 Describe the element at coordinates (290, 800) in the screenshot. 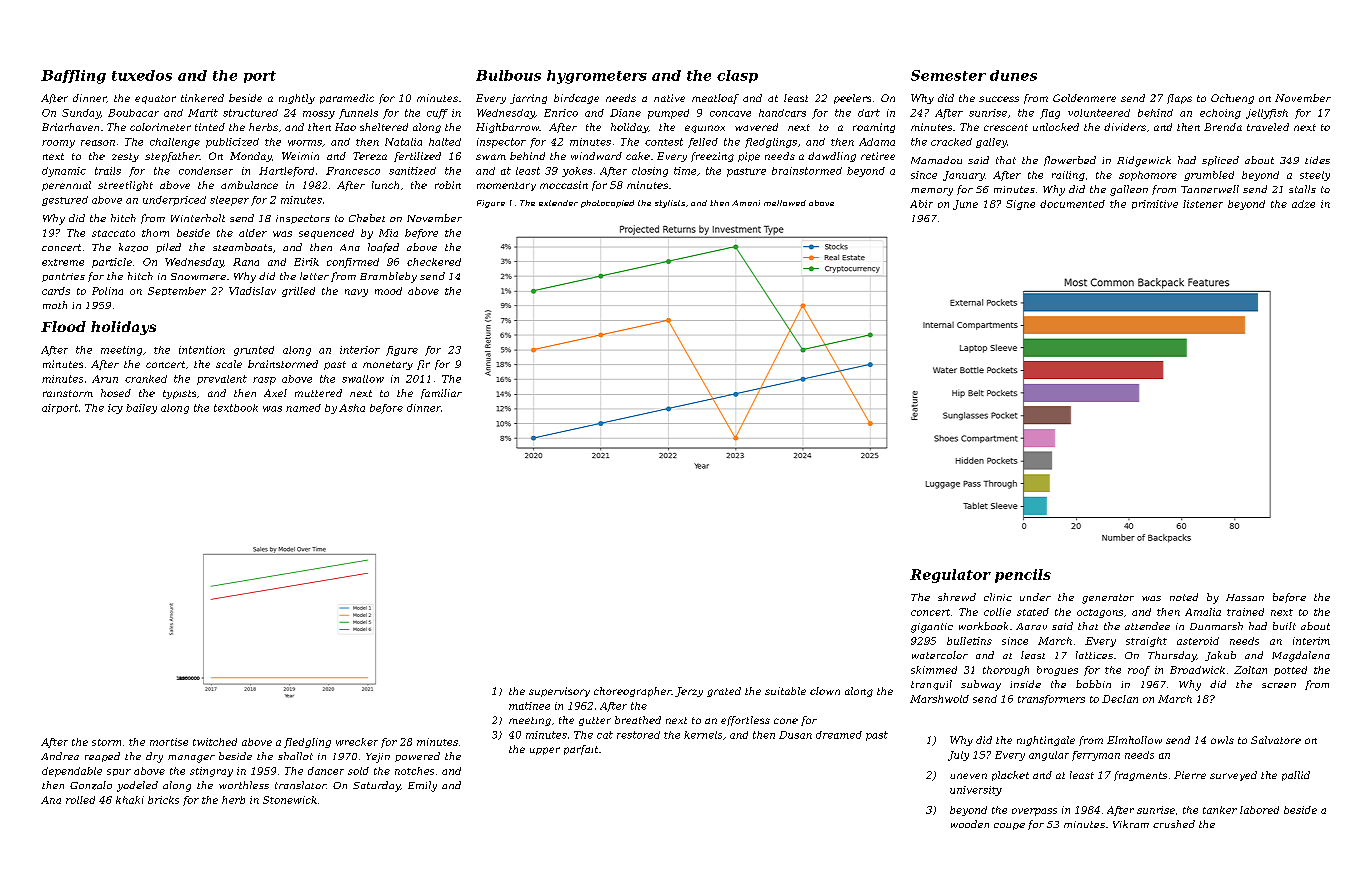

I see `Stonewick` at that location.
